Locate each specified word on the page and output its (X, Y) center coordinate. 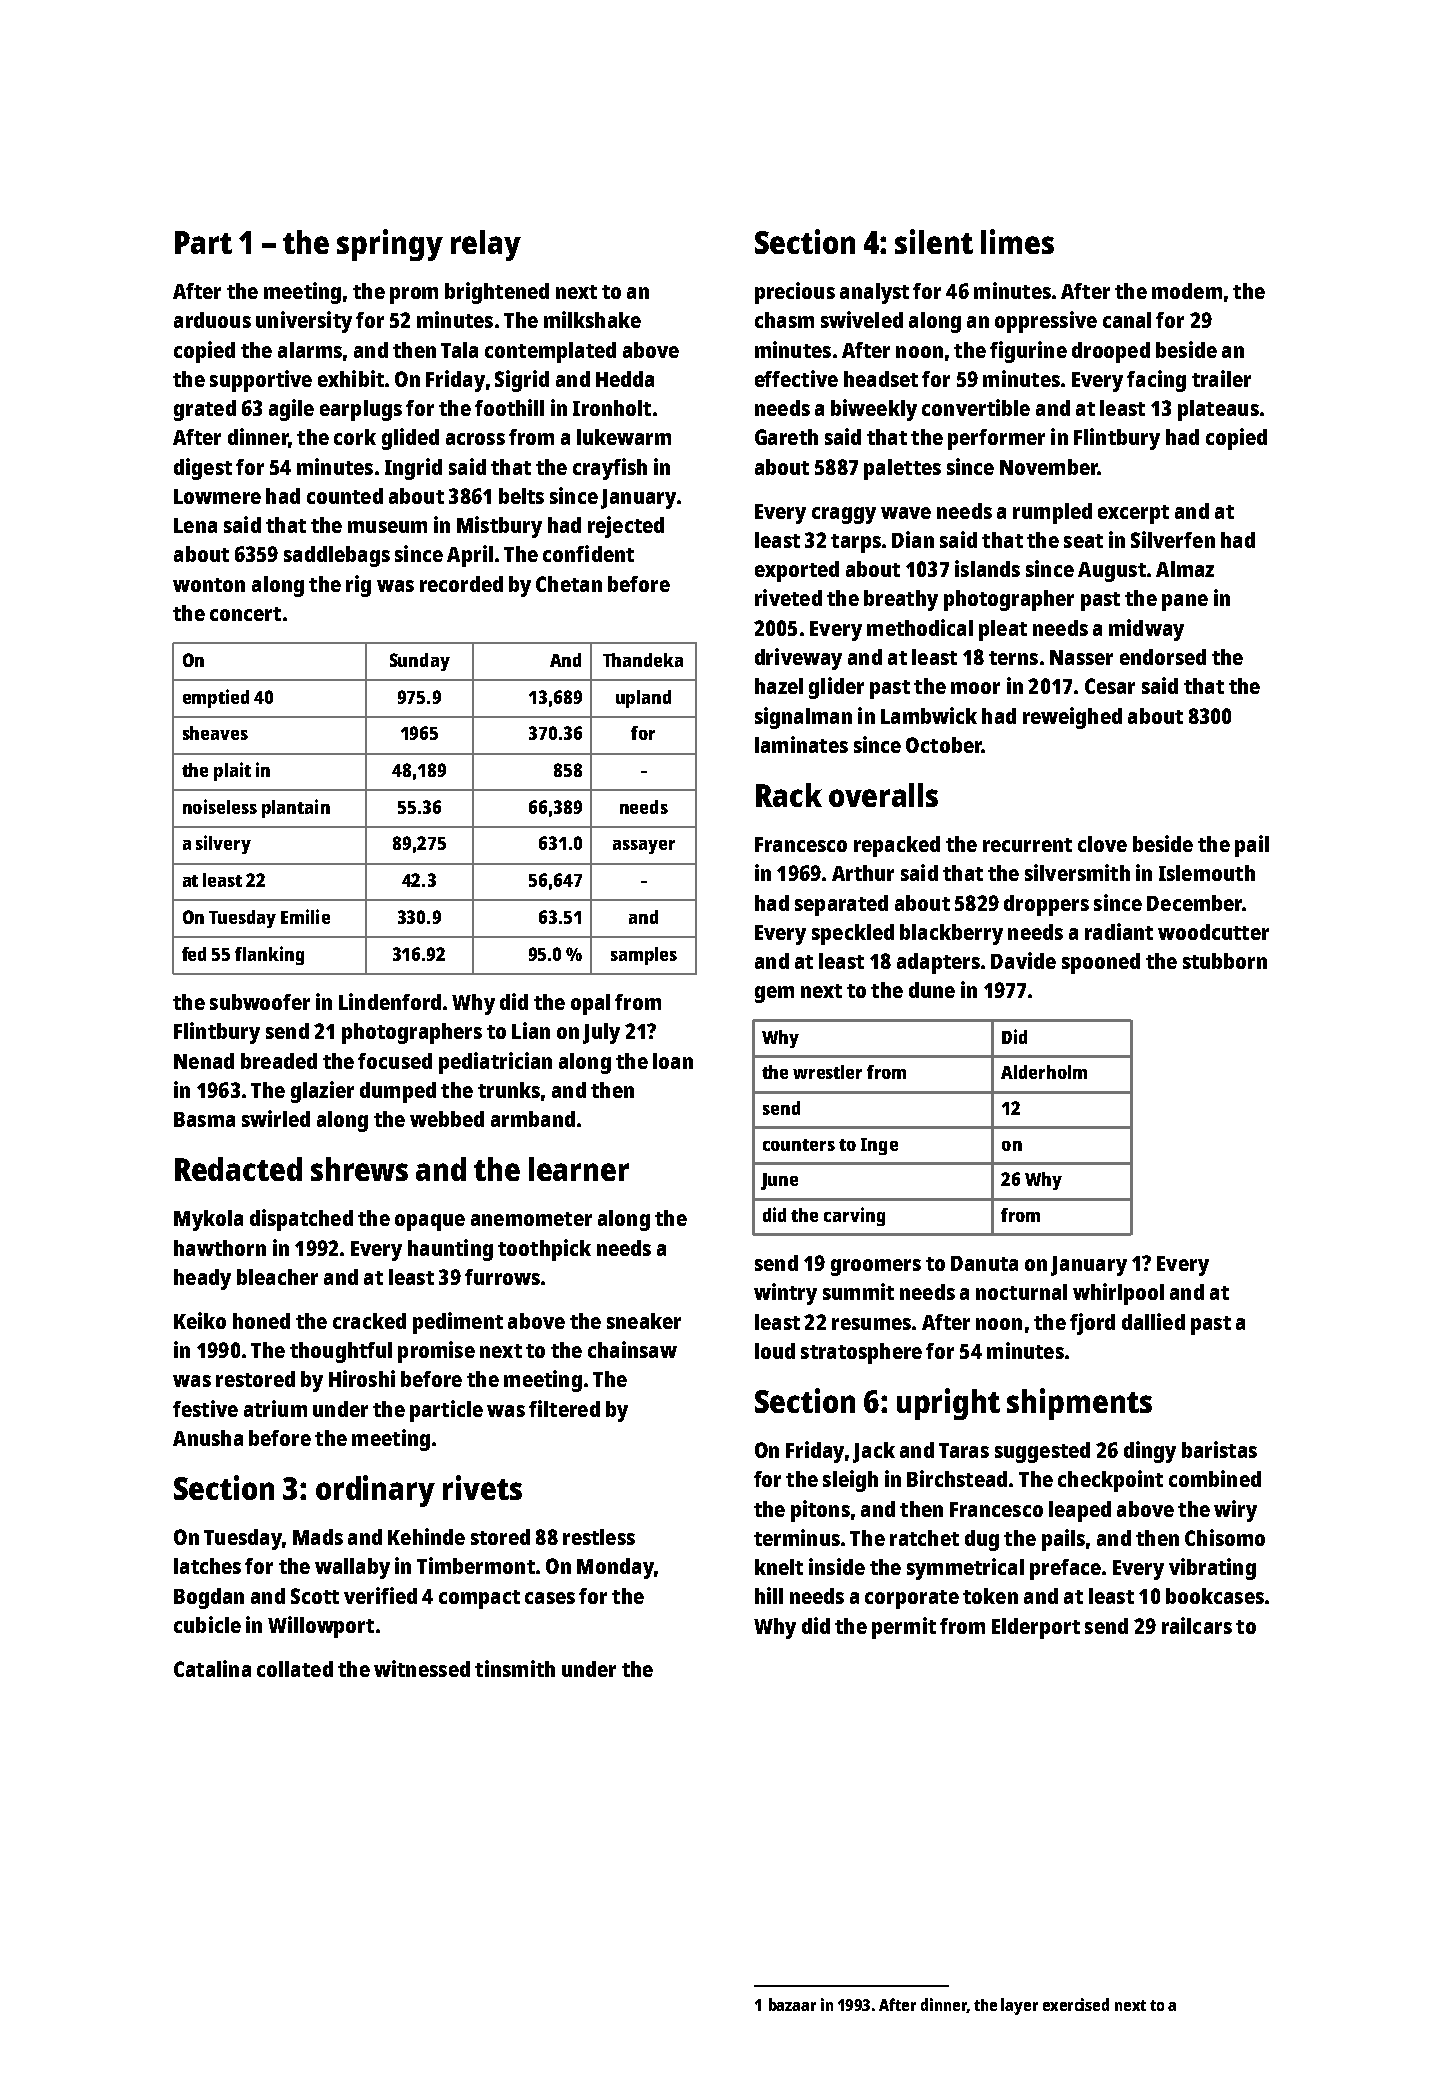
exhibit (351, 378)
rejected (626, 527)
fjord (1092, 1324)
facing (1156, 381)
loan (673, 1061)
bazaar (792, 2004)
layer (1019, 2006)
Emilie (305, 916)
